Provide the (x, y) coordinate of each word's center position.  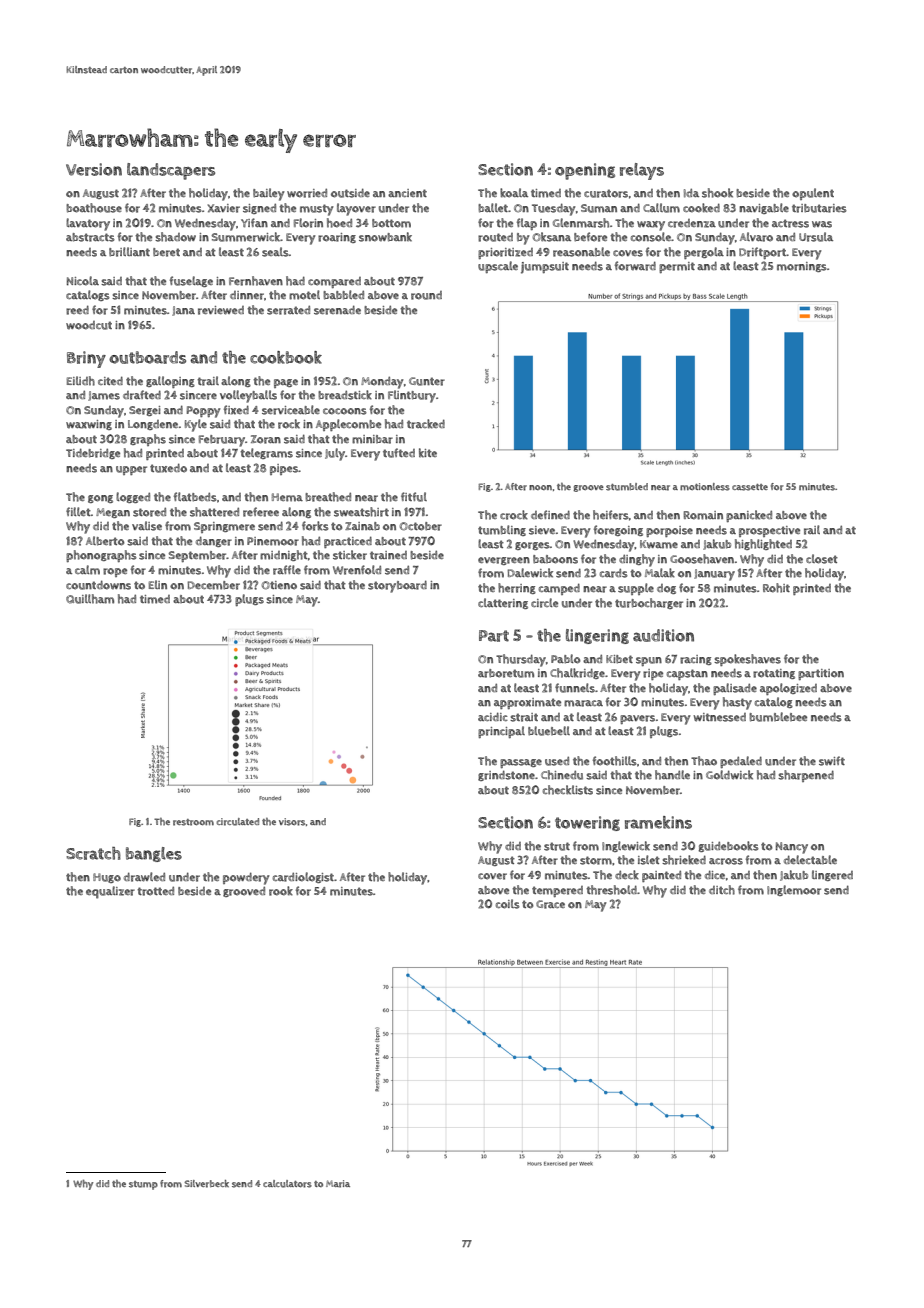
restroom (193, 822)
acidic (493, 716)
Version (94, 169)
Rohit (776, 588)
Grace (550, 904)
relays (642, 171)
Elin (158, 584)
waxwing (89, 425)
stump (143, 1185)
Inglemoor (794, 890)
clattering (503, 603)
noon (540, 487)
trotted (155, 891)
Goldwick (729, 775)
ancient (407, 193)
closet (822, 559)
